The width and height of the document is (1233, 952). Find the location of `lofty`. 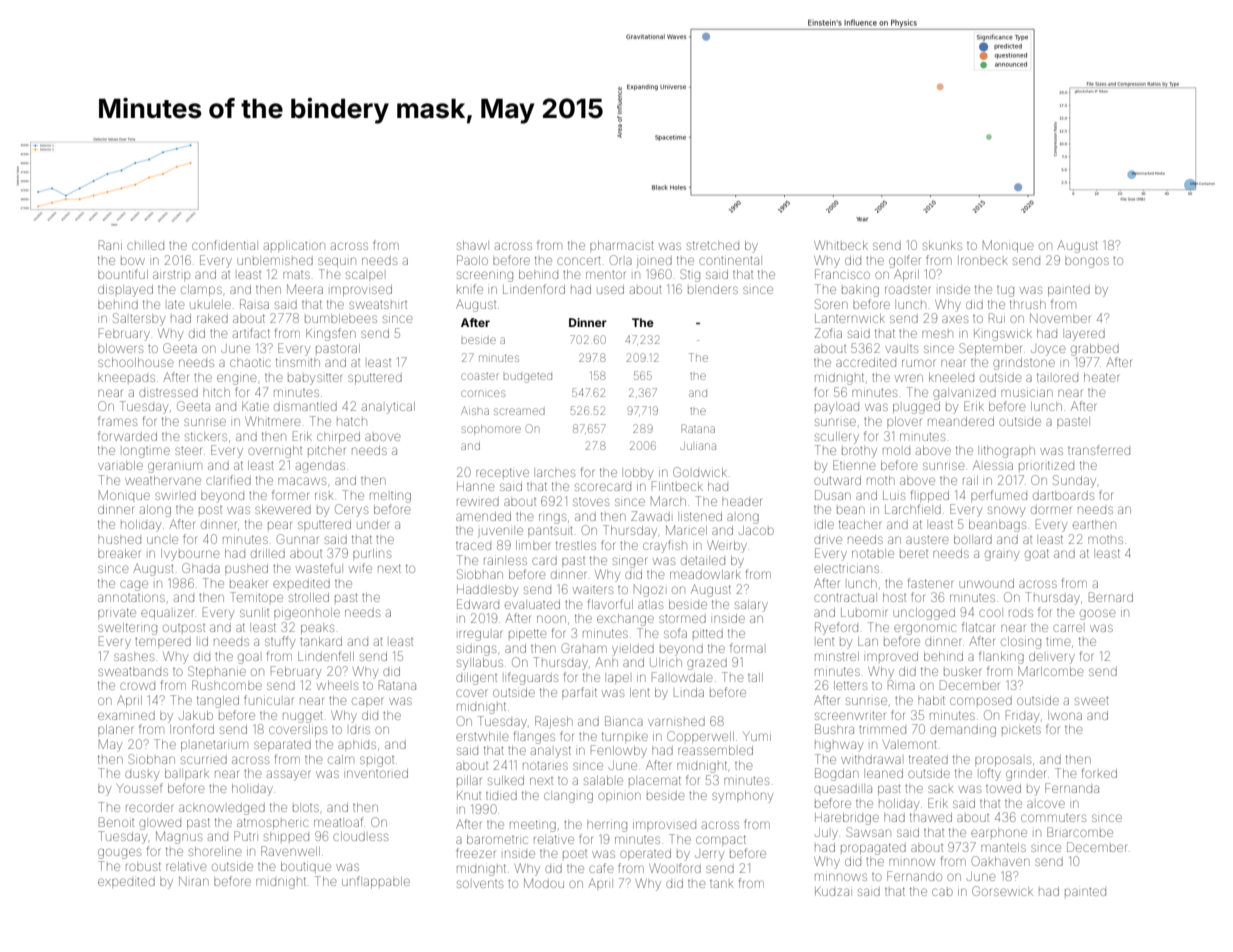

lofty is located at coordinates (990, 774).
